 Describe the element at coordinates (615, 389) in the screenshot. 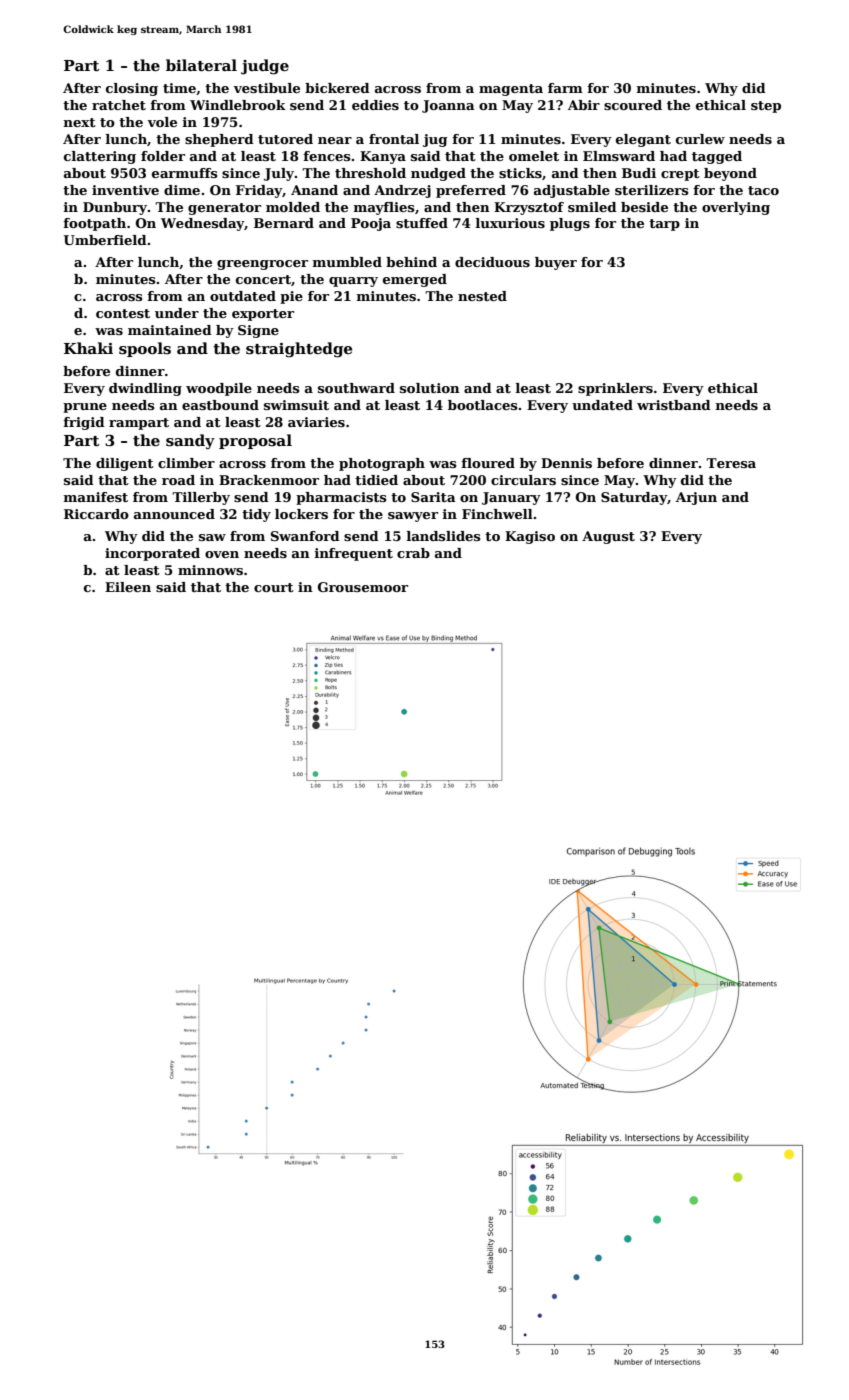

I see `sprinklers` at that location.
